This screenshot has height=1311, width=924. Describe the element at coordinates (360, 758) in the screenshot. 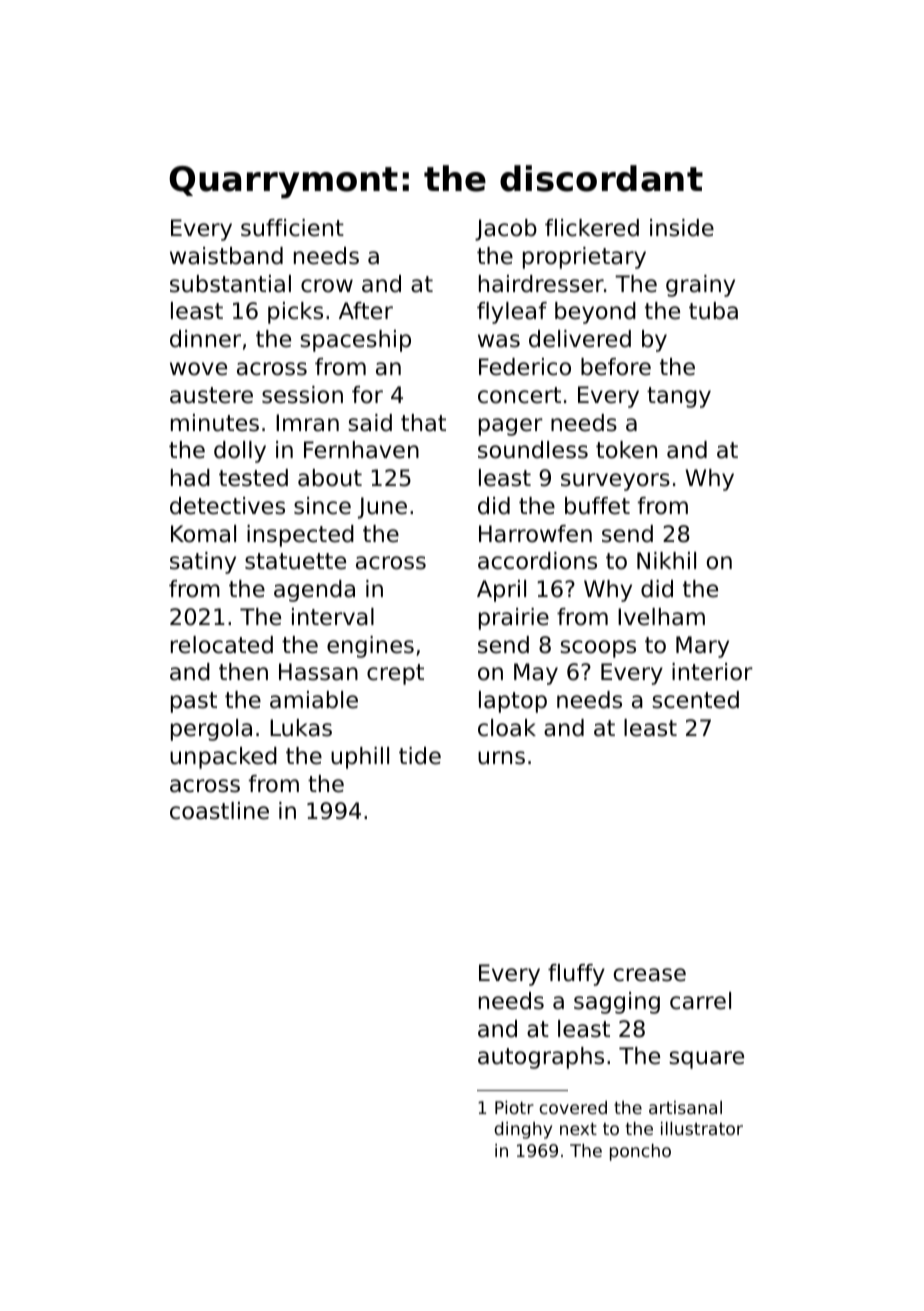

I see `uphill` at that location.
